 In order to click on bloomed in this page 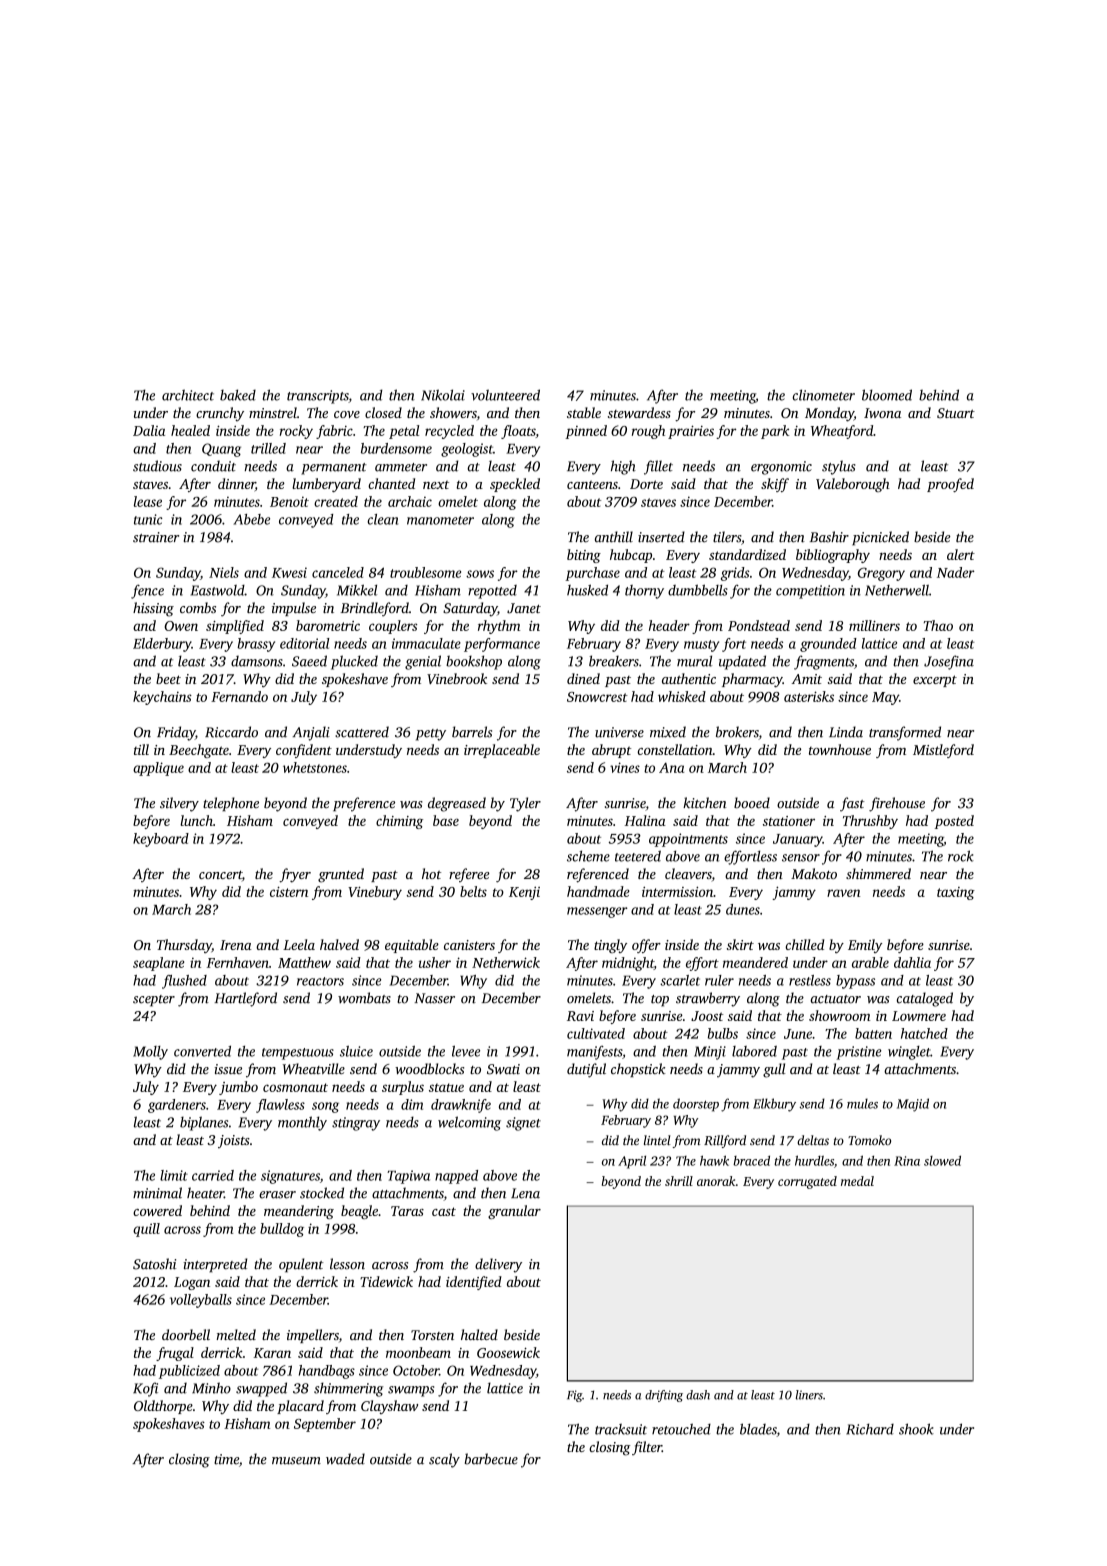, I will do `click(887, 395)`.
